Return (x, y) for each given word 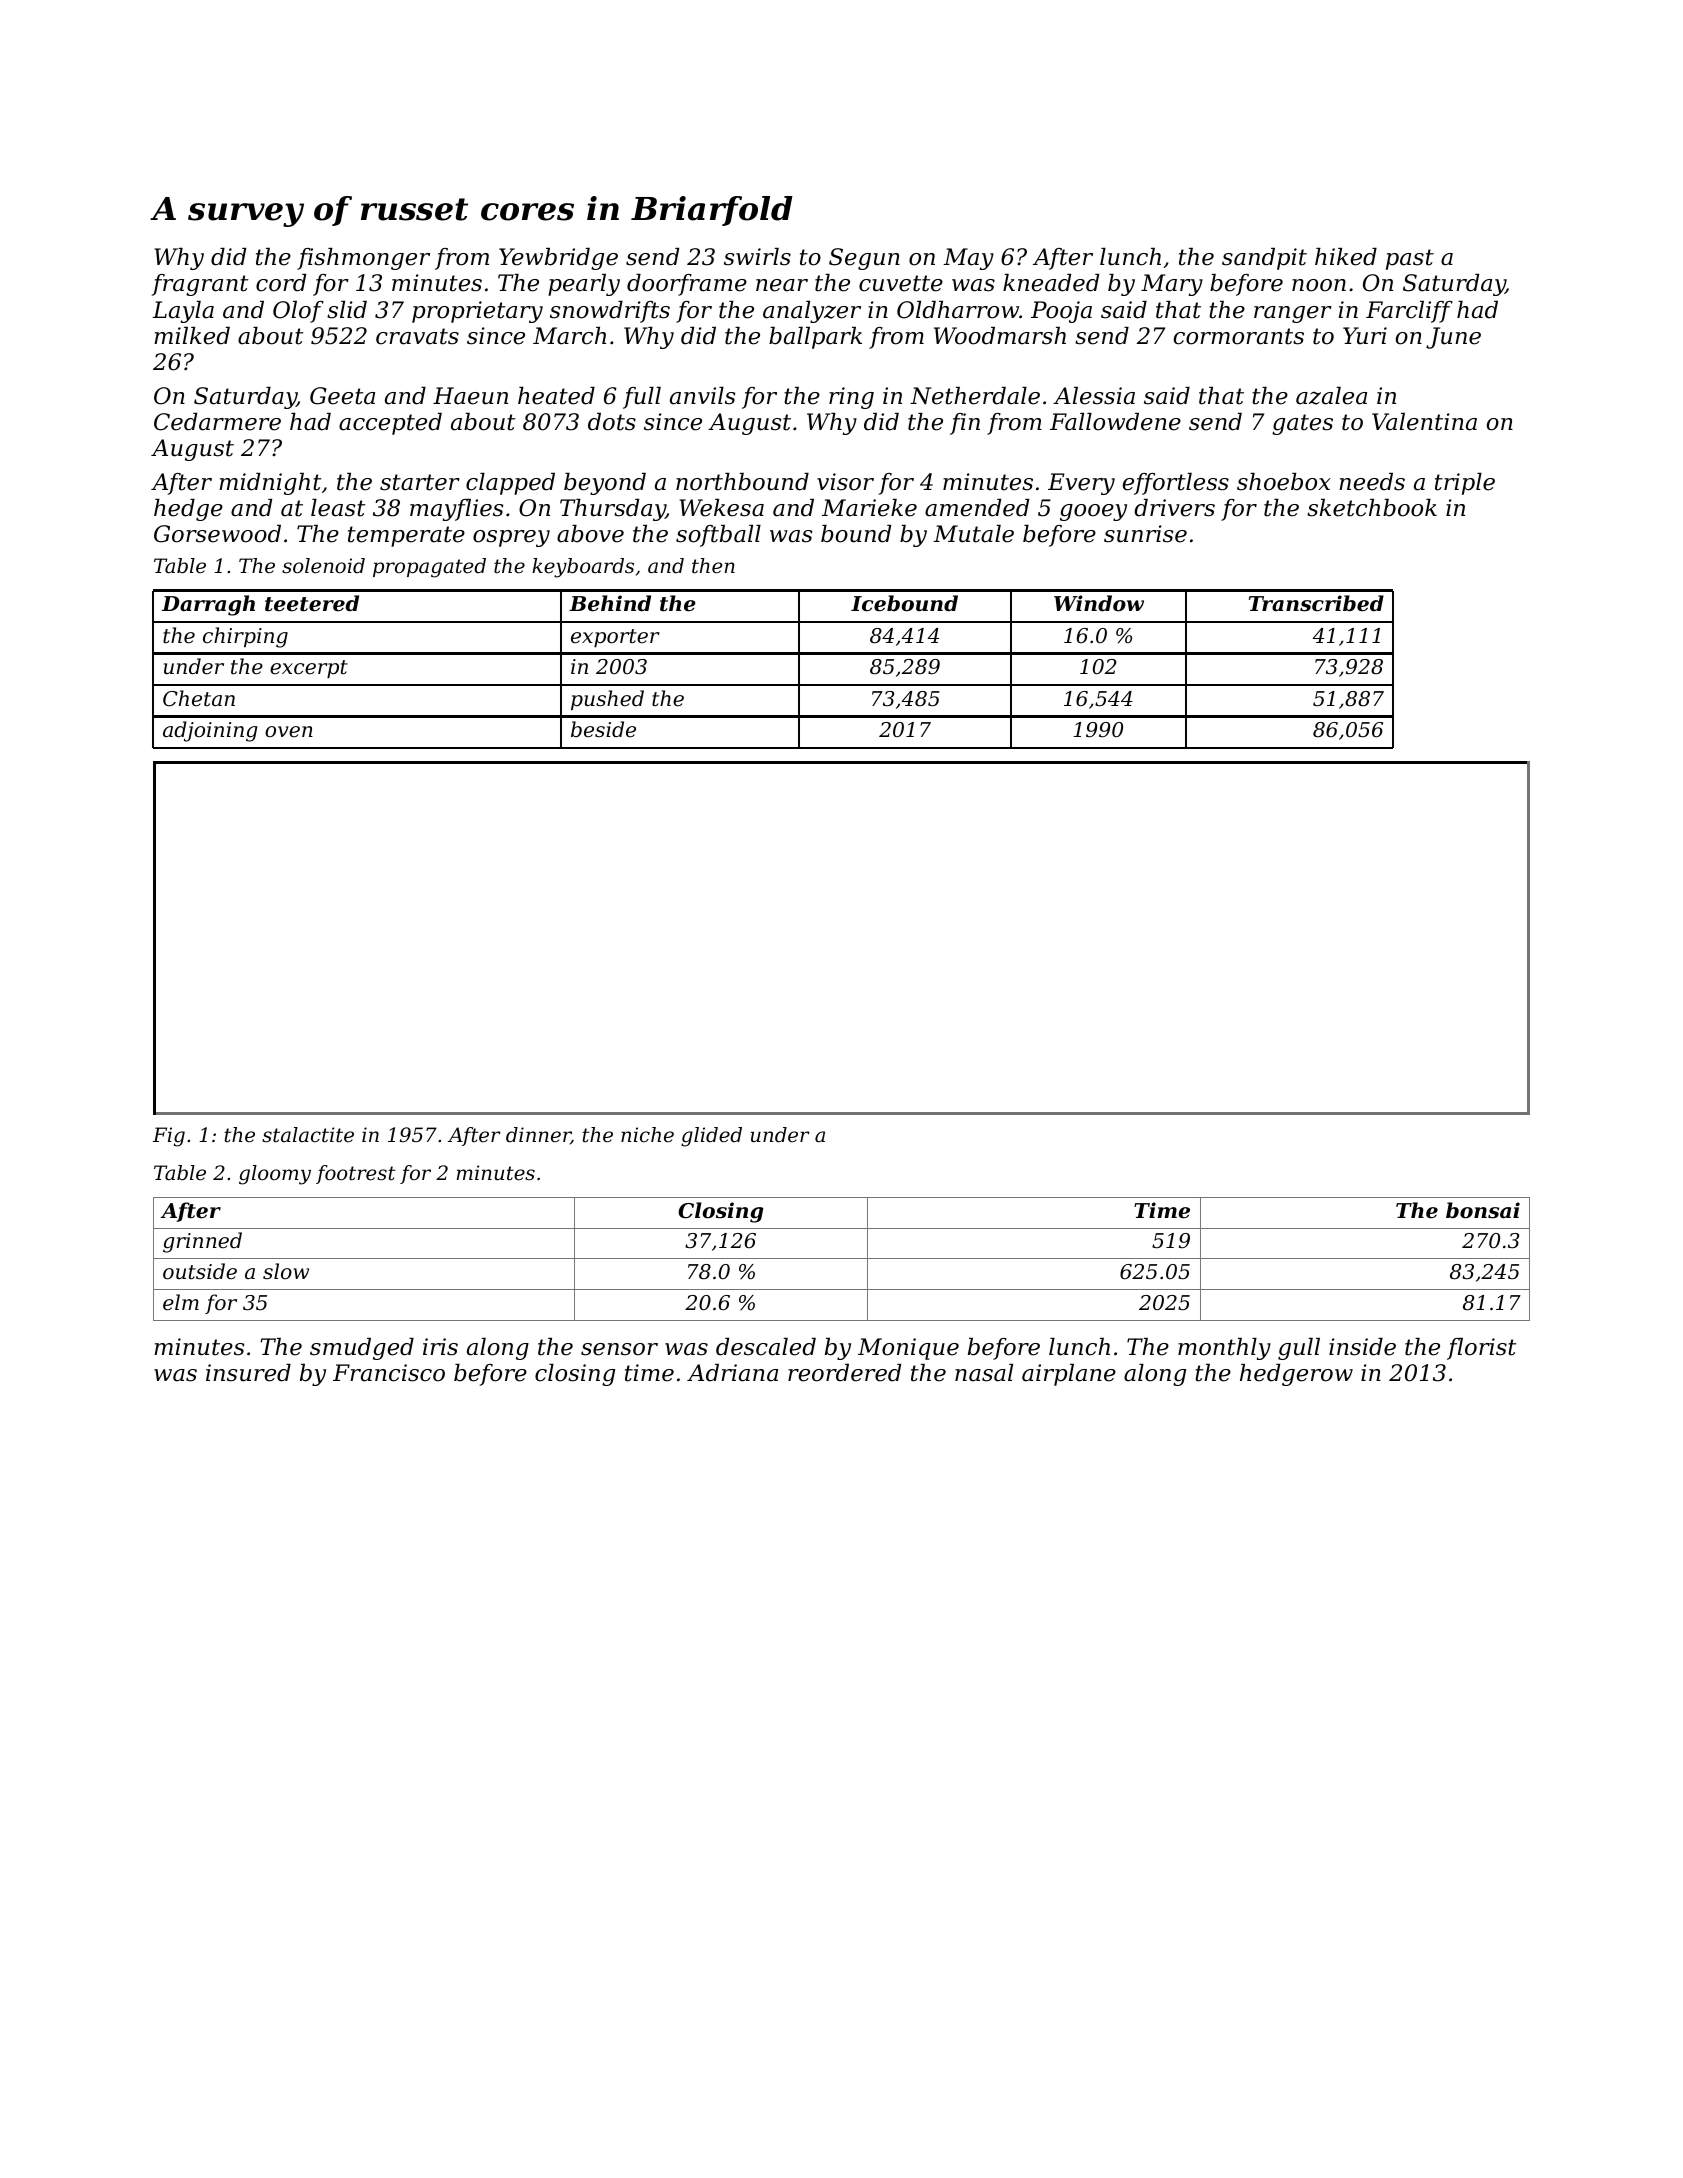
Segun (864, 259)
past (1410, 259)
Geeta (342, 396)
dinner (538, 1136)
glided (711, 1137)
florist (1482, 1349)
